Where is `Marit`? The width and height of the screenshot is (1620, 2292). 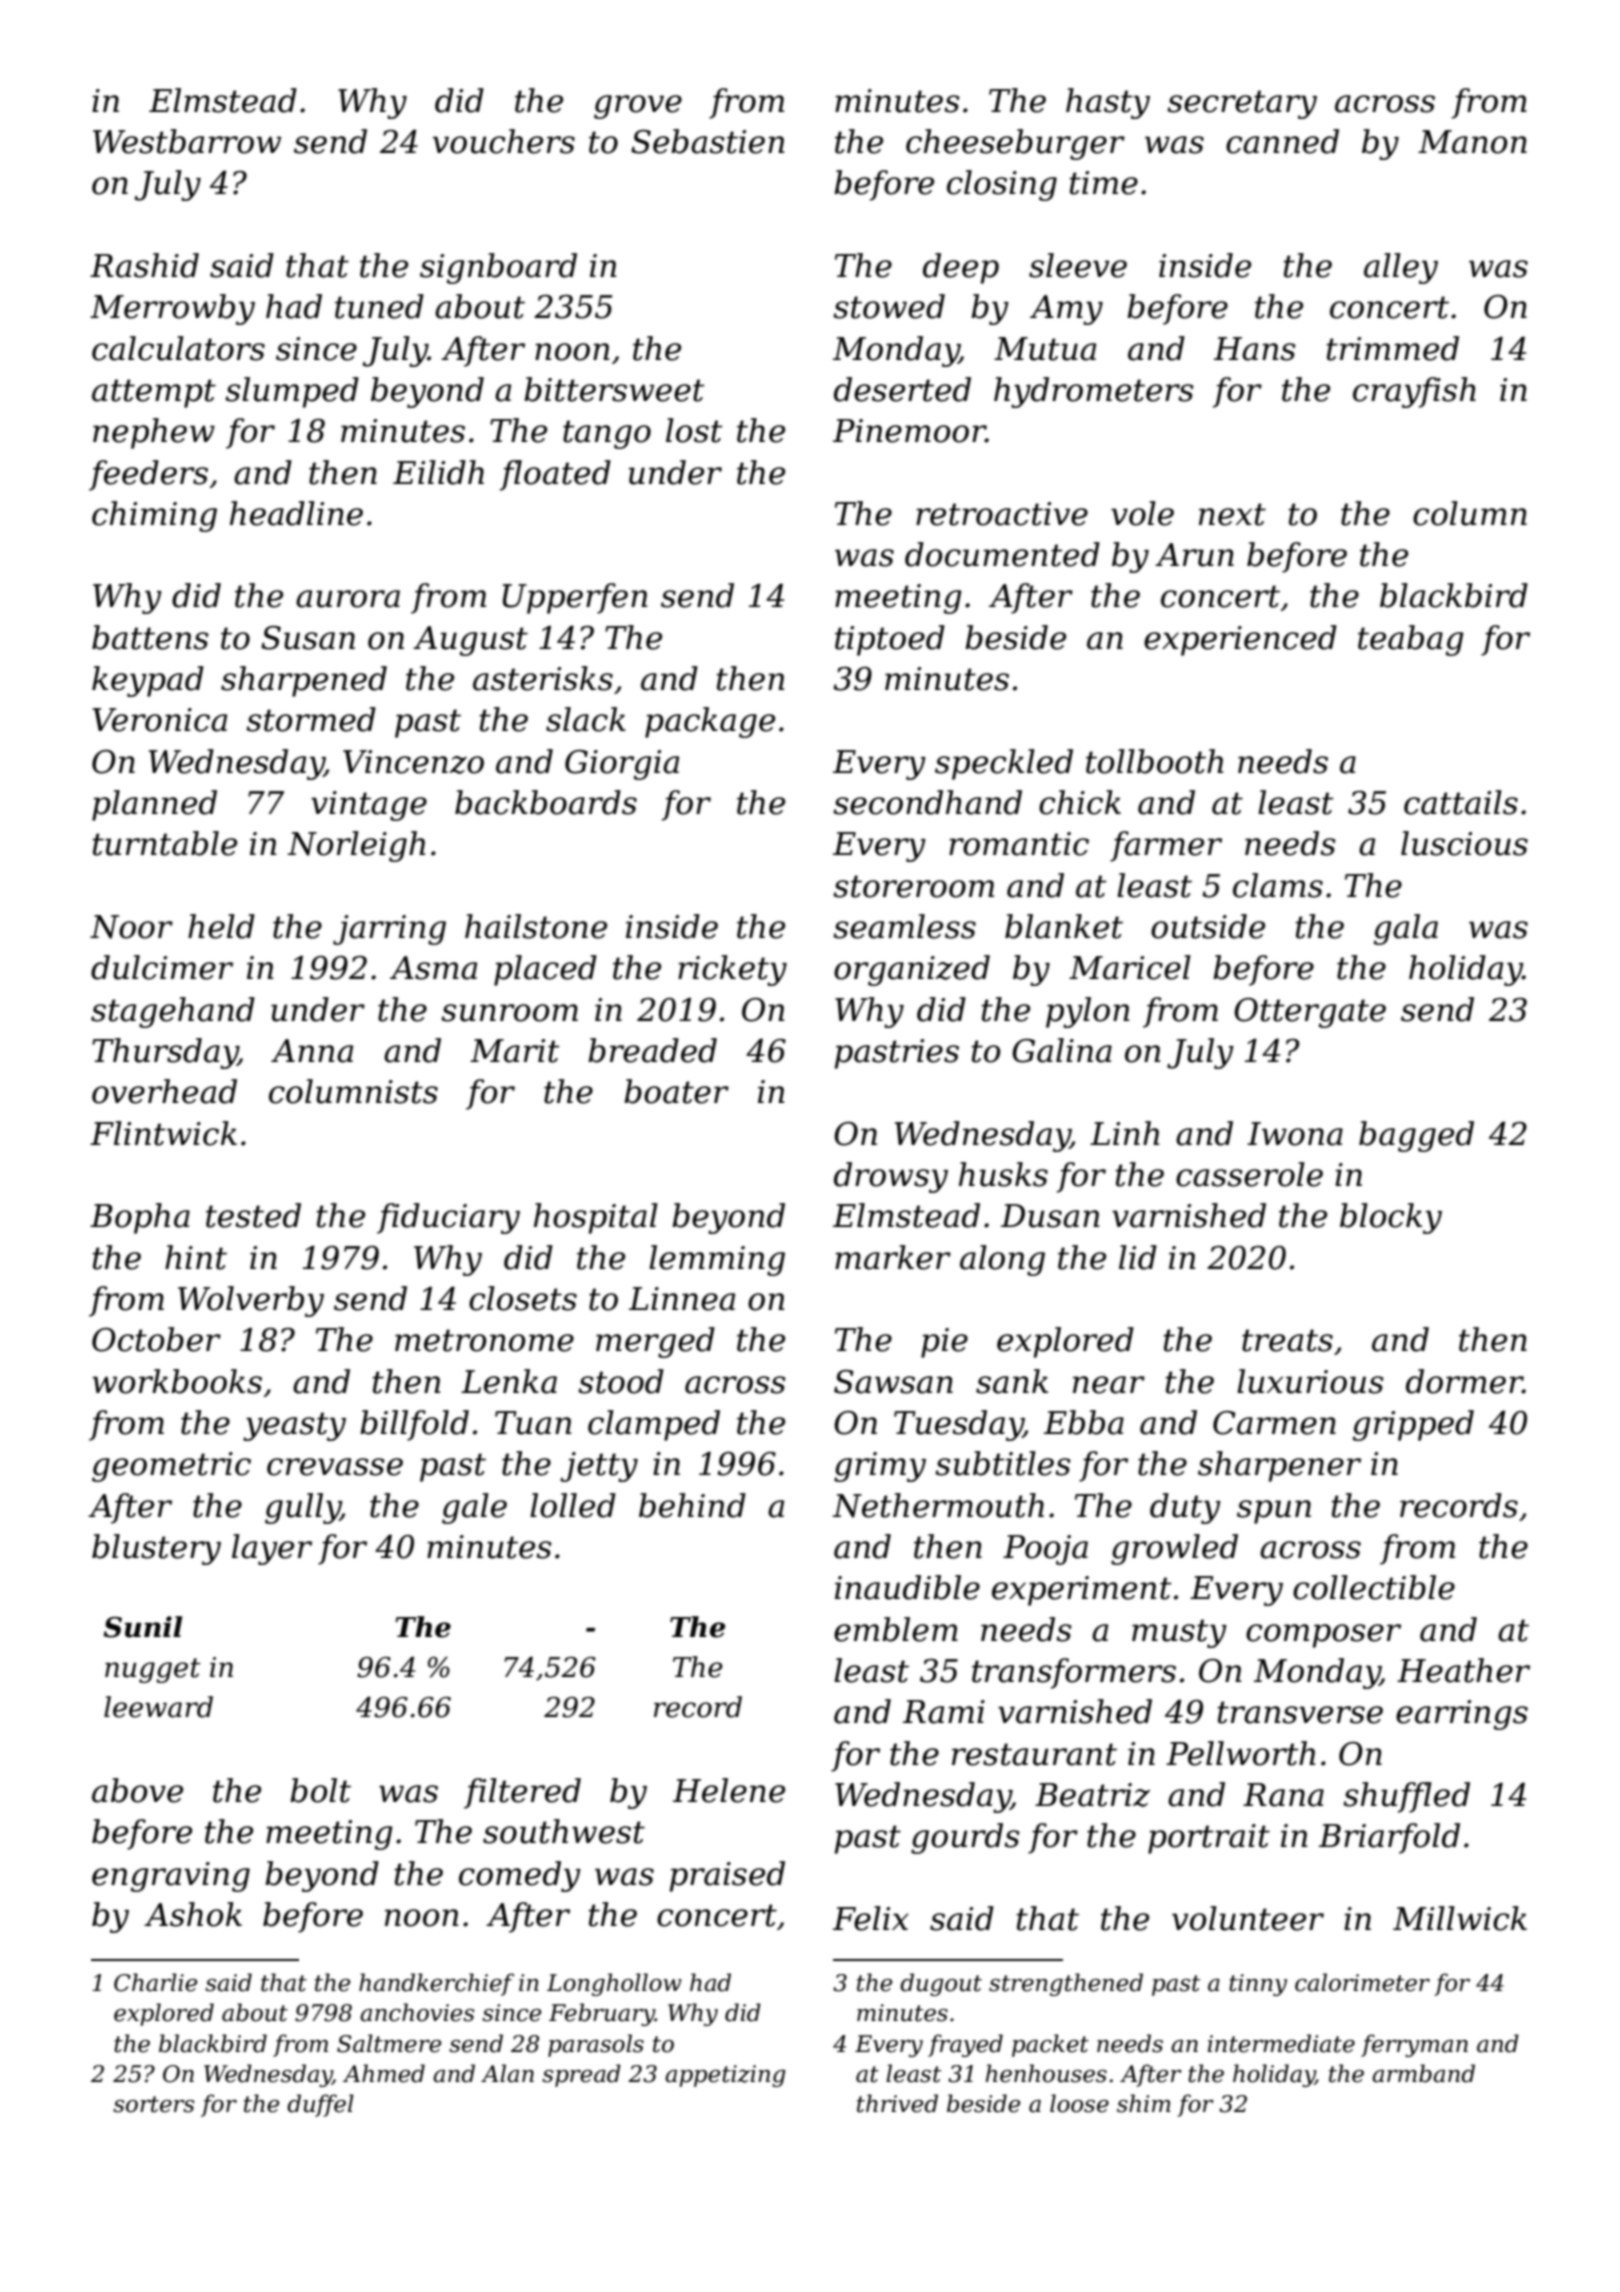 Marit is located at coordinates (514, 1051).
